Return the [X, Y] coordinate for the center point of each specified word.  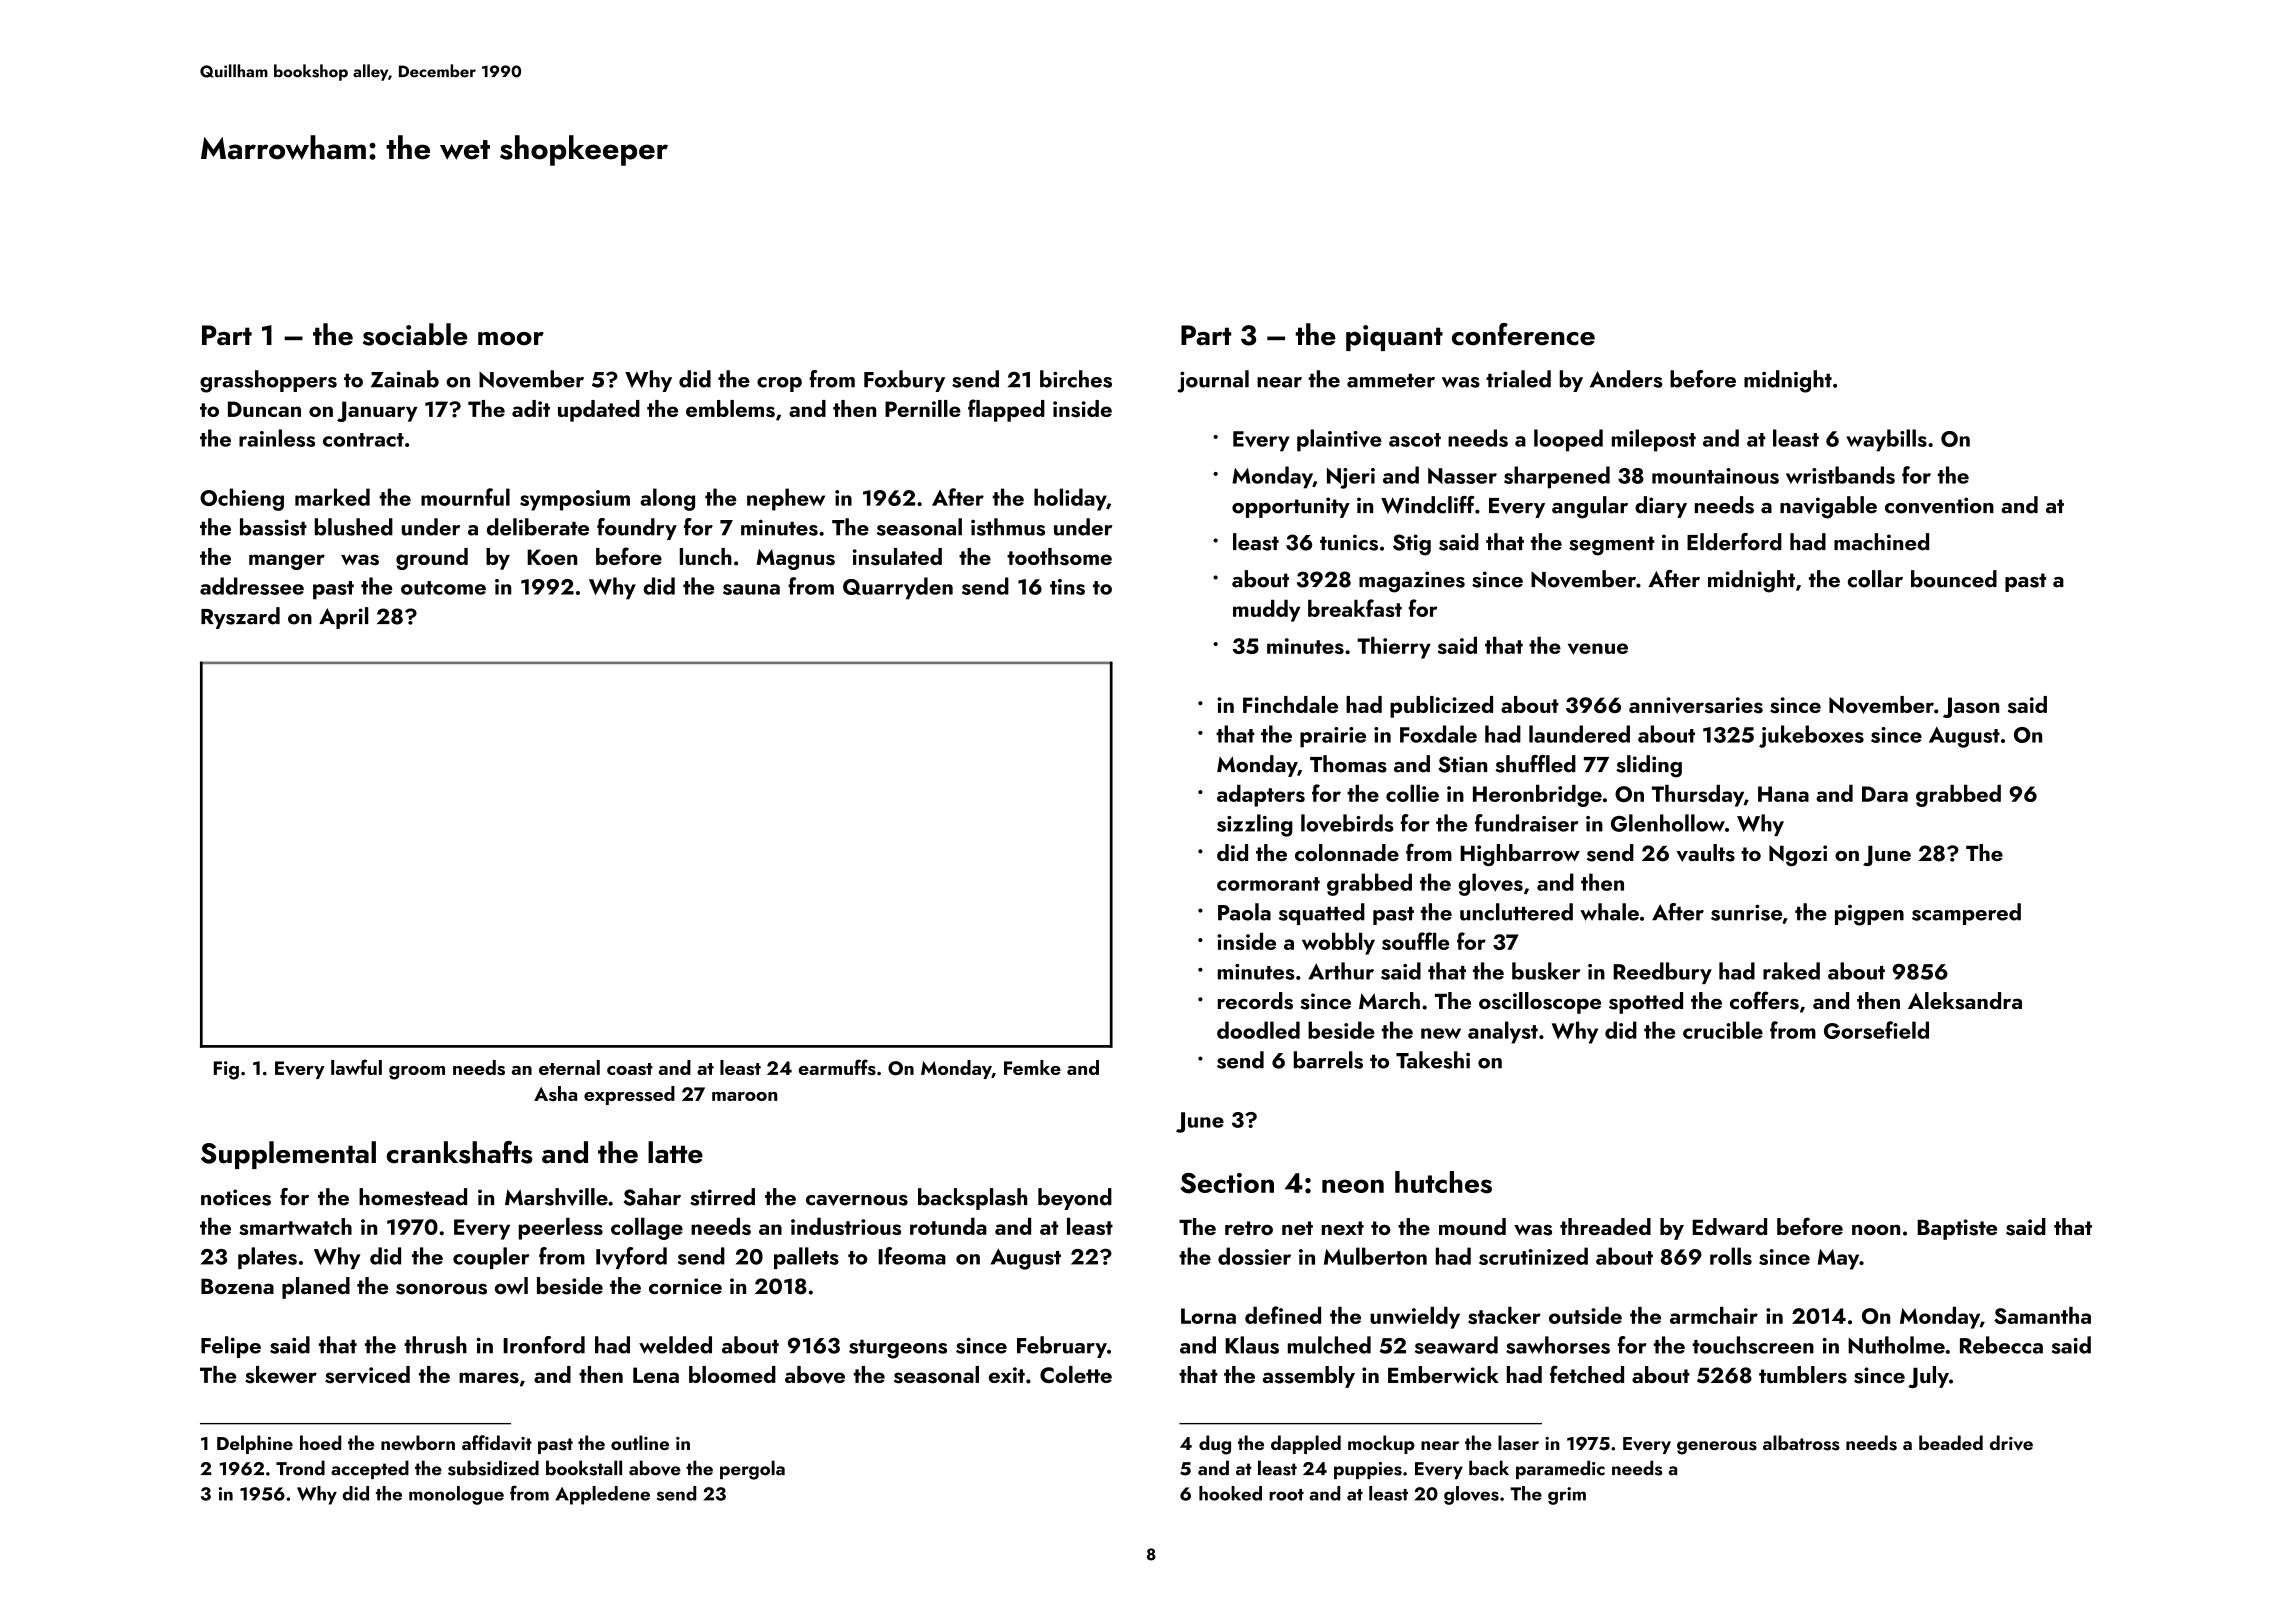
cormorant [1268, 884]
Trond [300, 1468]
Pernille [923, 408]
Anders [1626, 379]
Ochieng [242, 499]
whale [1609, 912]
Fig [226, 1070]
